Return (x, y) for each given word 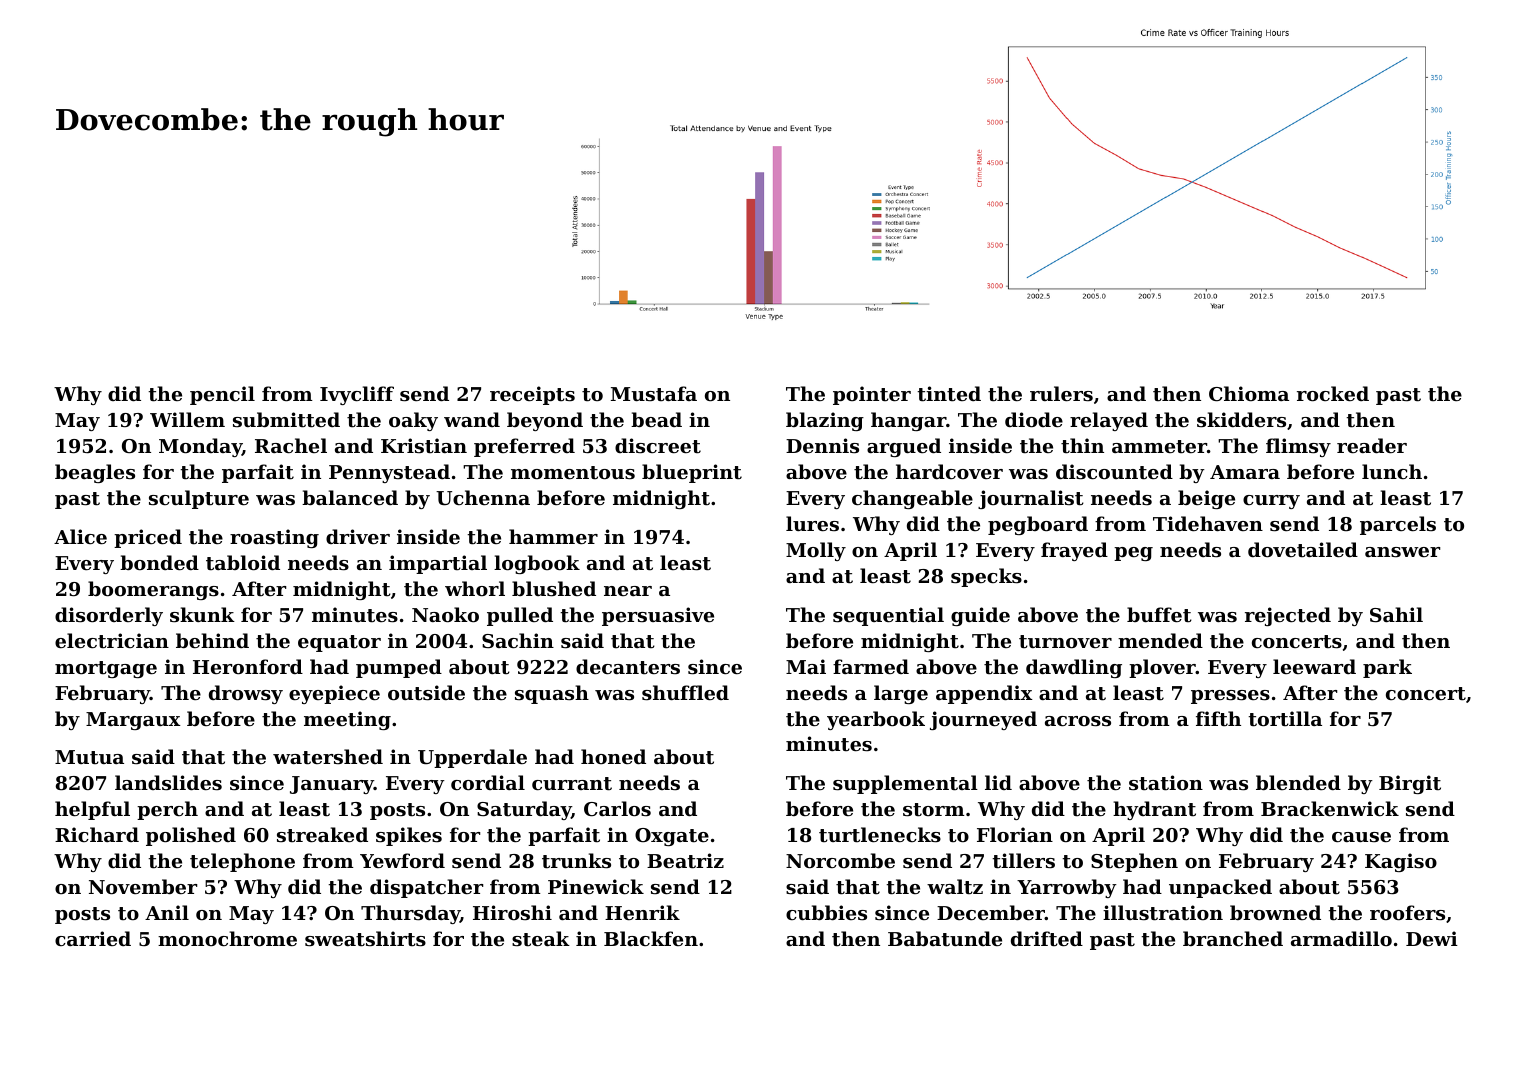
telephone (242, 862)
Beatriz (685, 861)
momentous (573, 473)
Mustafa (654, 393)
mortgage (106, 669)
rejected (1288, 616)
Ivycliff (357, 395)
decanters (628, 667)
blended (1298, 782)
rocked (1333, 393)
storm (934, 810)
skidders (1241, 420)
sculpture (199, 499)
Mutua (89, 757)
